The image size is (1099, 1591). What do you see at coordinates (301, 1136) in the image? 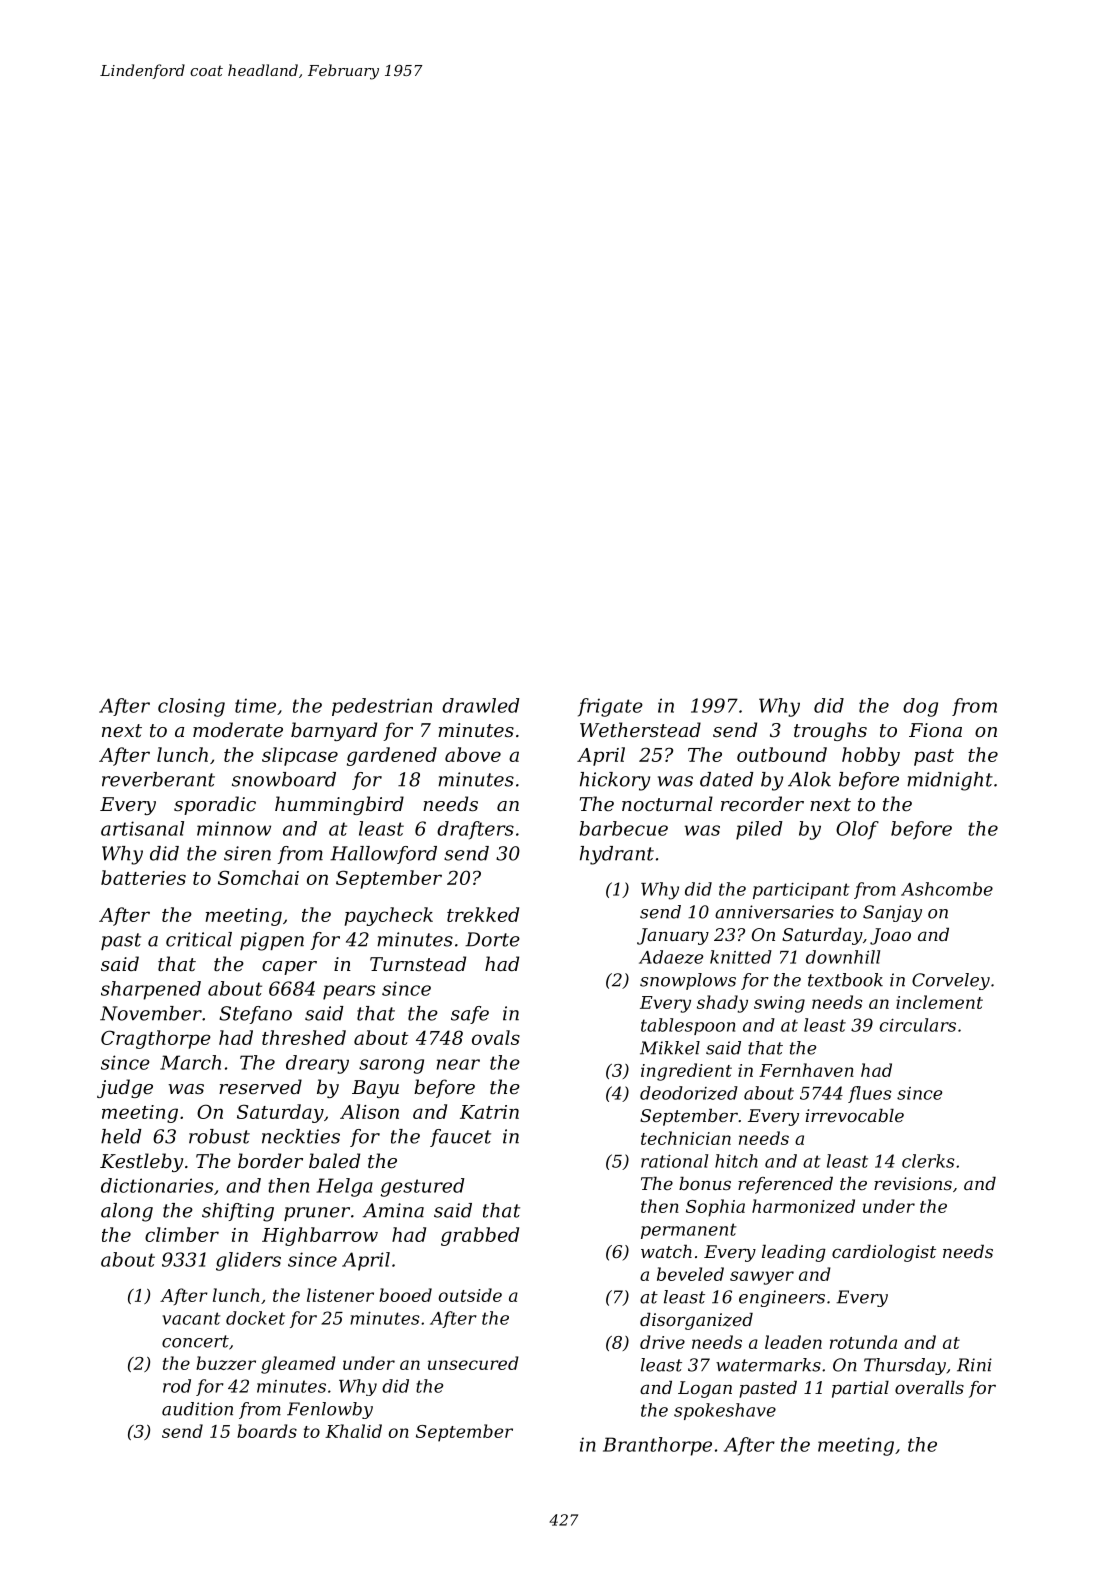
I see `neckties` at bounding box center [301, 1136].
